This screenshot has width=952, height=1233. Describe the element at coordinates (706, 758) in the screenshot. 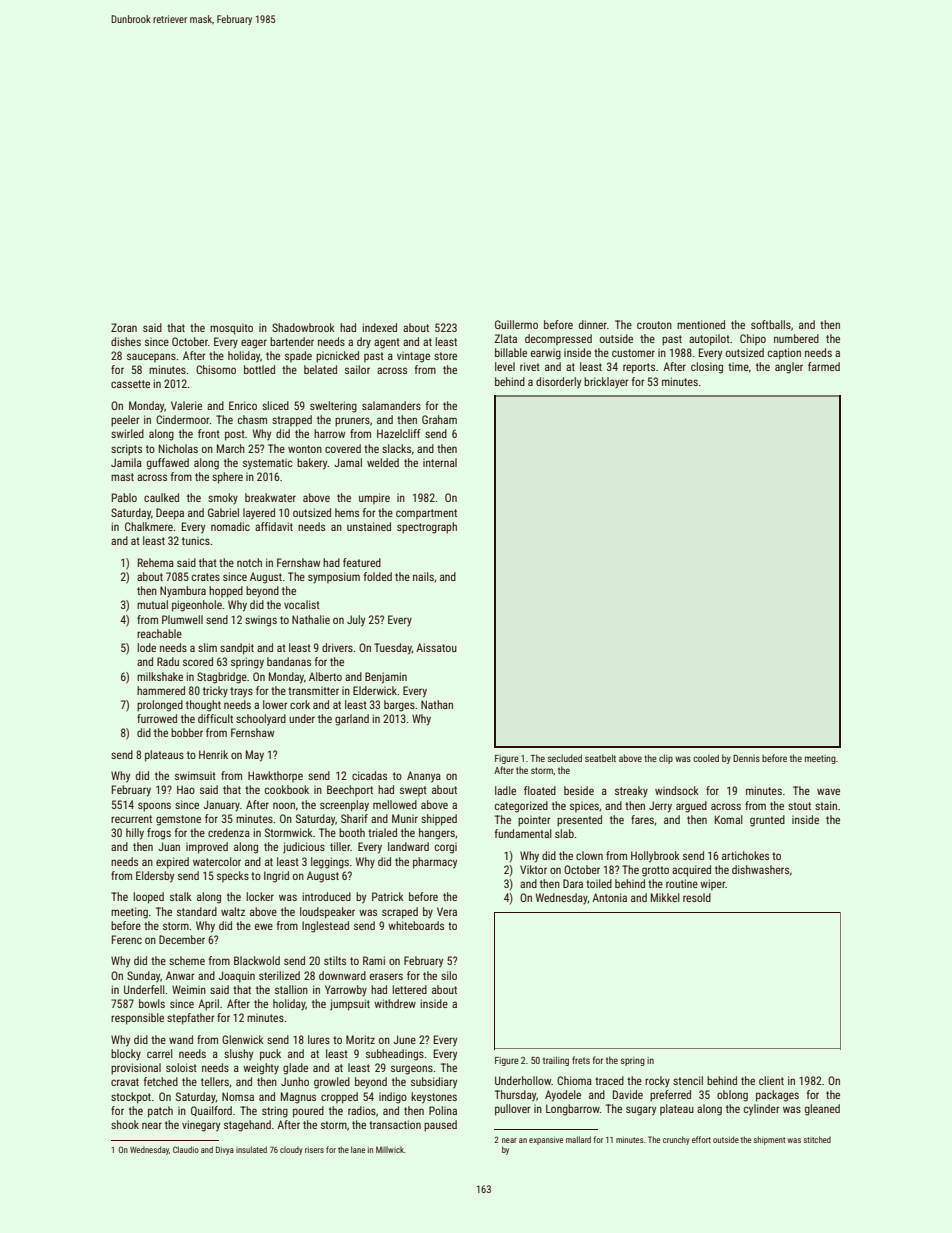

I see `cooled` at that location.
